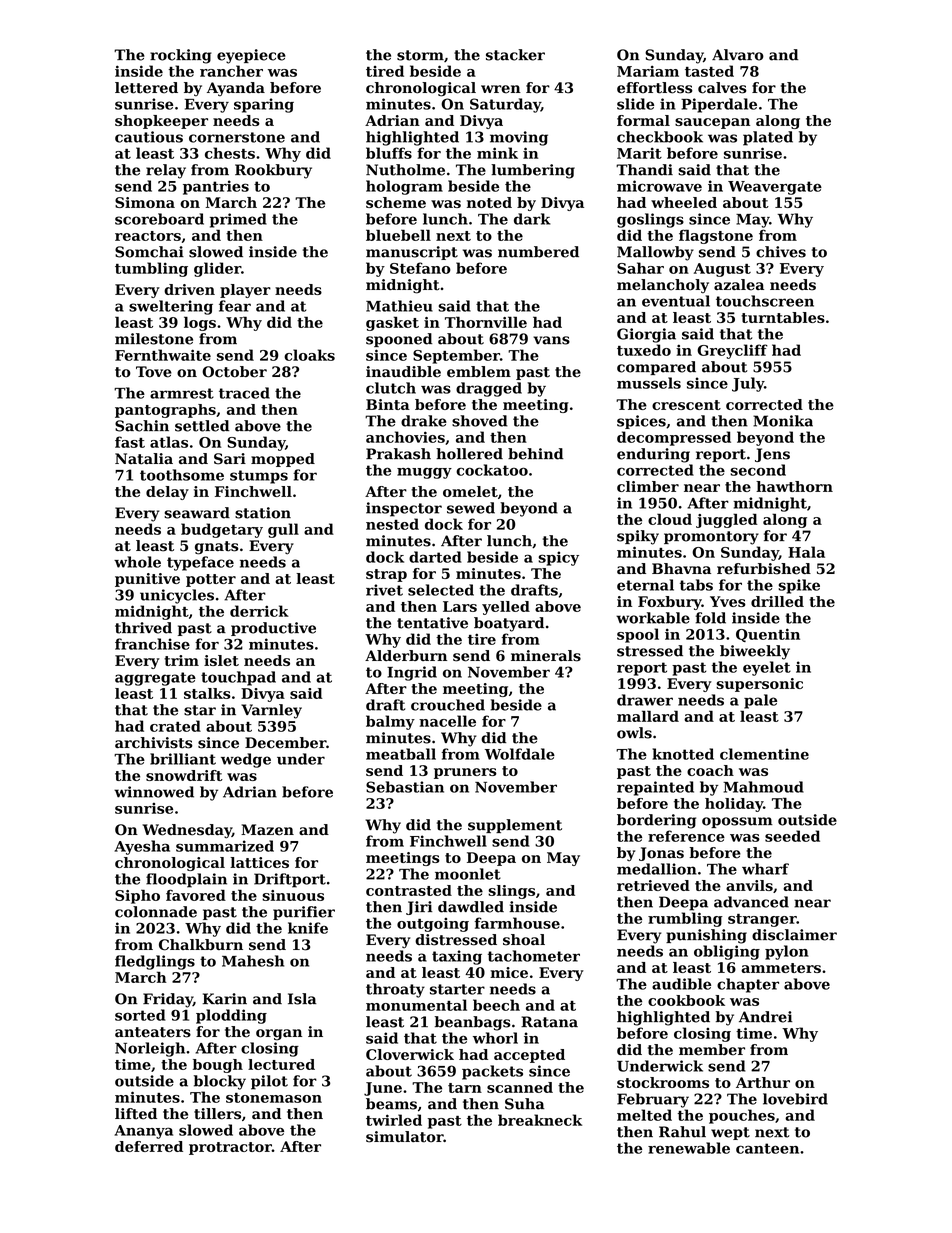 This screenshot has width=952, height=1233. Describe the element at coordinates (783, 421) in the screenshot. I see `Monika` at that location.
